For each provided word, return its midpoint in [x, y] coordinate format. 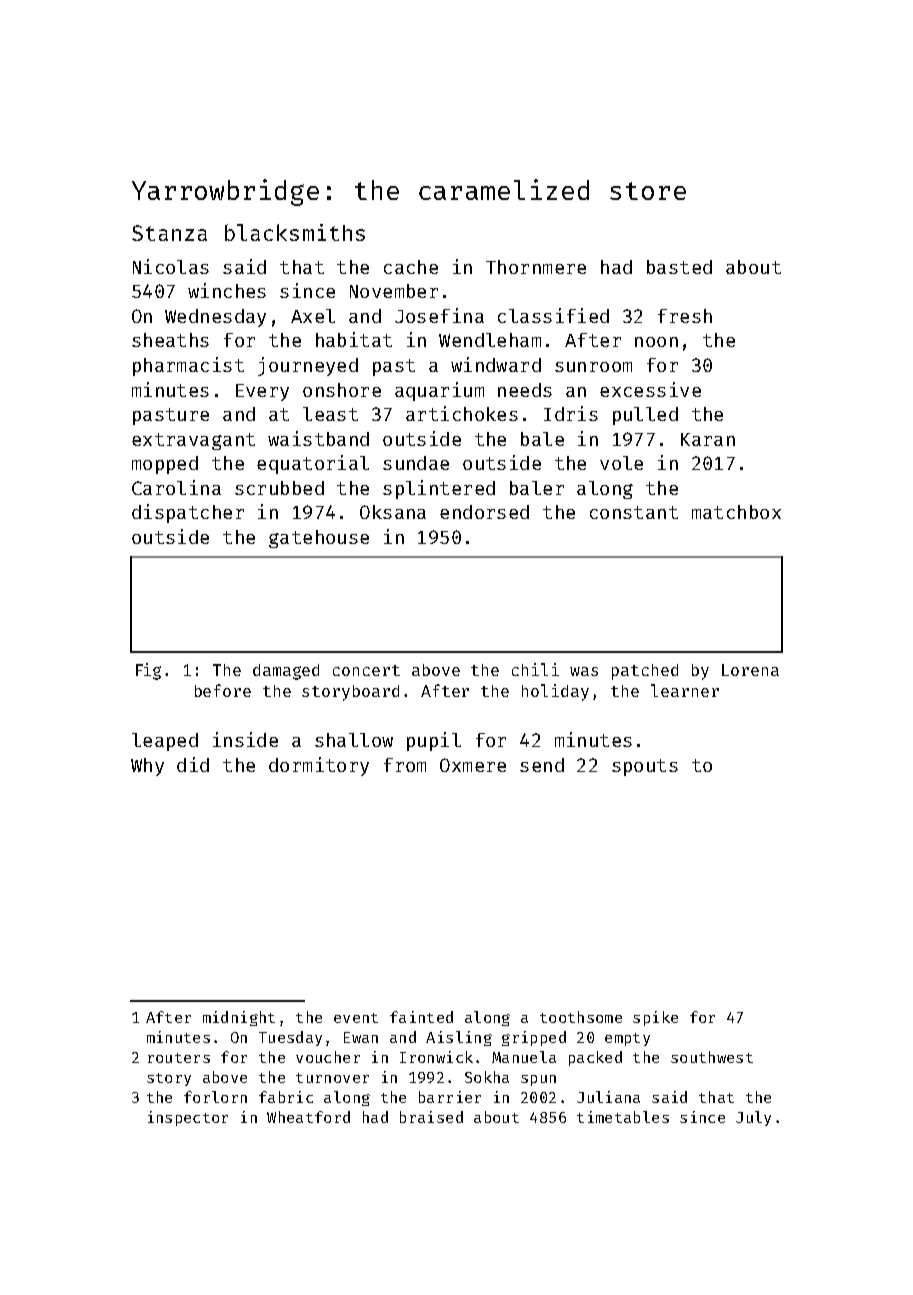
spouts [645, 767]
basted [679, 267]
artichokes [462, 413]
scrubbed [279, 488]
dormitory [319, 766]
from [405, 765]
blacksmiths [295, 232]
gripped [534, 1038]
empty [627, 1039]
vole [621, 463]
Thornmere [536, 267]
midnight [239, 1018]
